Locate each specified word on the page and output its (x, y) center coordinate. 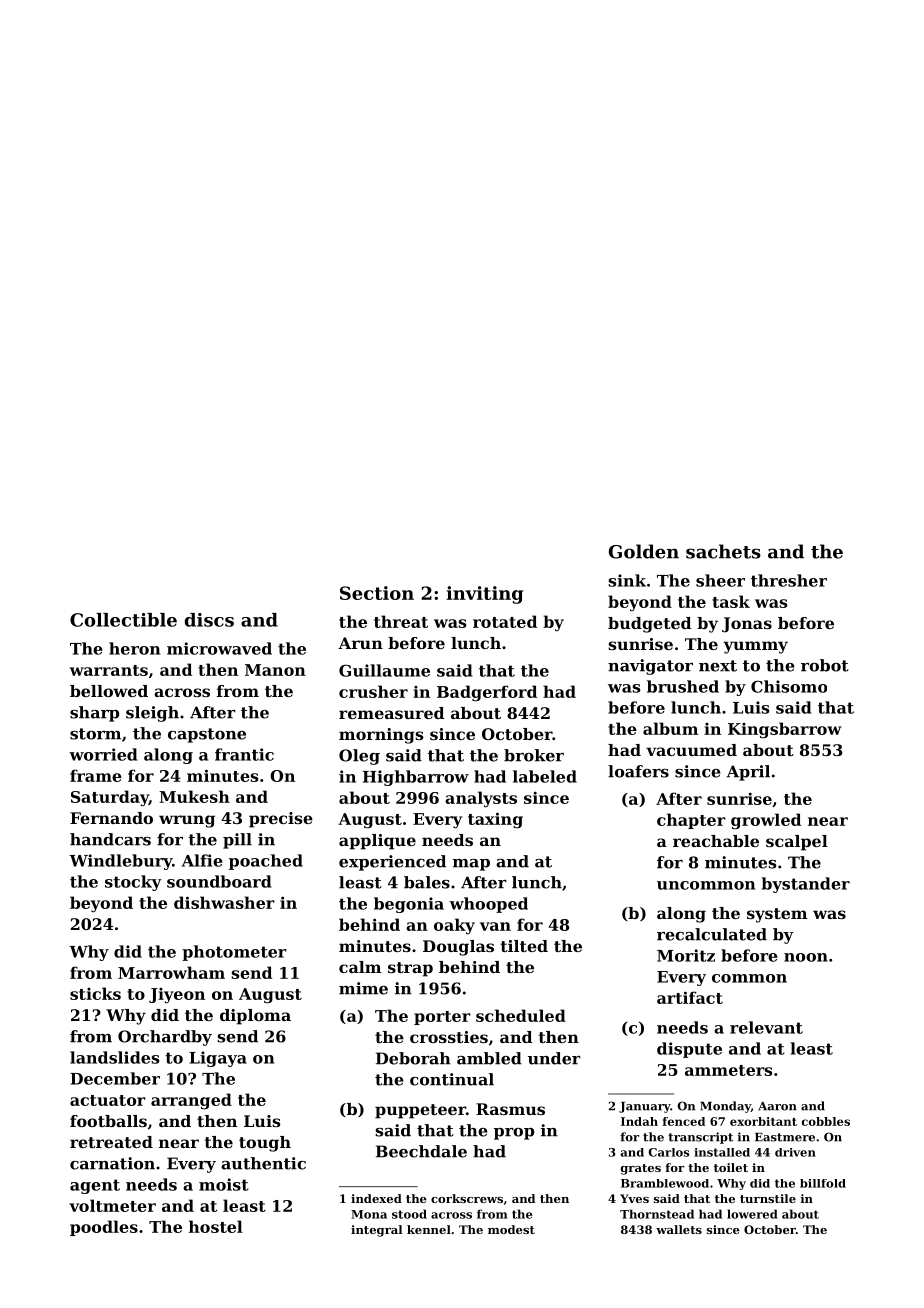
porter (442, 1018)
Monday (725, 1107)
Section (377, 593)
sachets (723, 551)
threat (401, 621)
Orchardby (165, 1038)
